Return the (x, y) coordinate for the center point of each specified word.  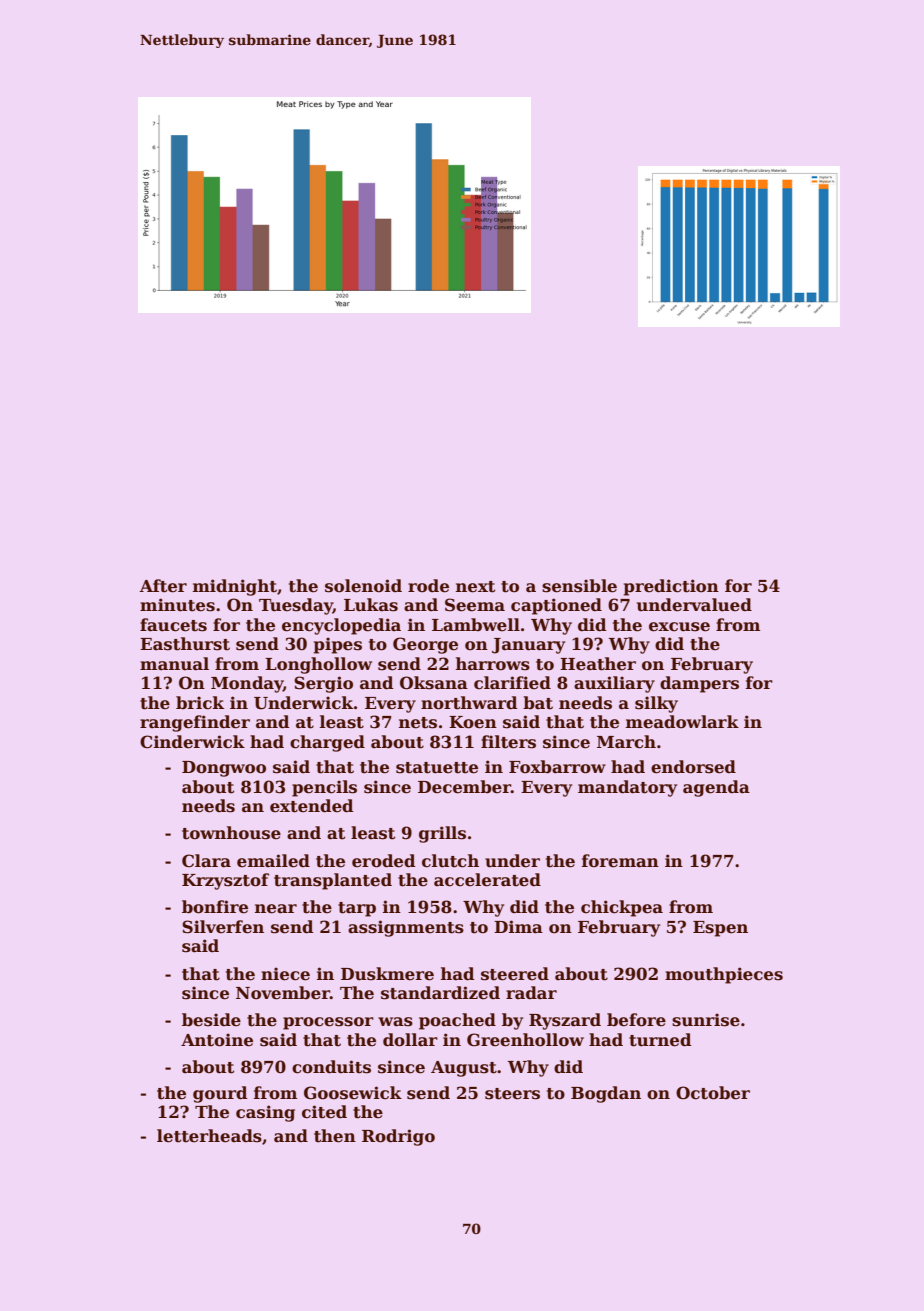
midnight (235, 587)
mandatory (627, 788)
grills (442, 834)
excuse (679, 627)
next (475, 587)
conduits (331, 1067)
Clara (206, 861)
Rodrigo (398, 1137)
